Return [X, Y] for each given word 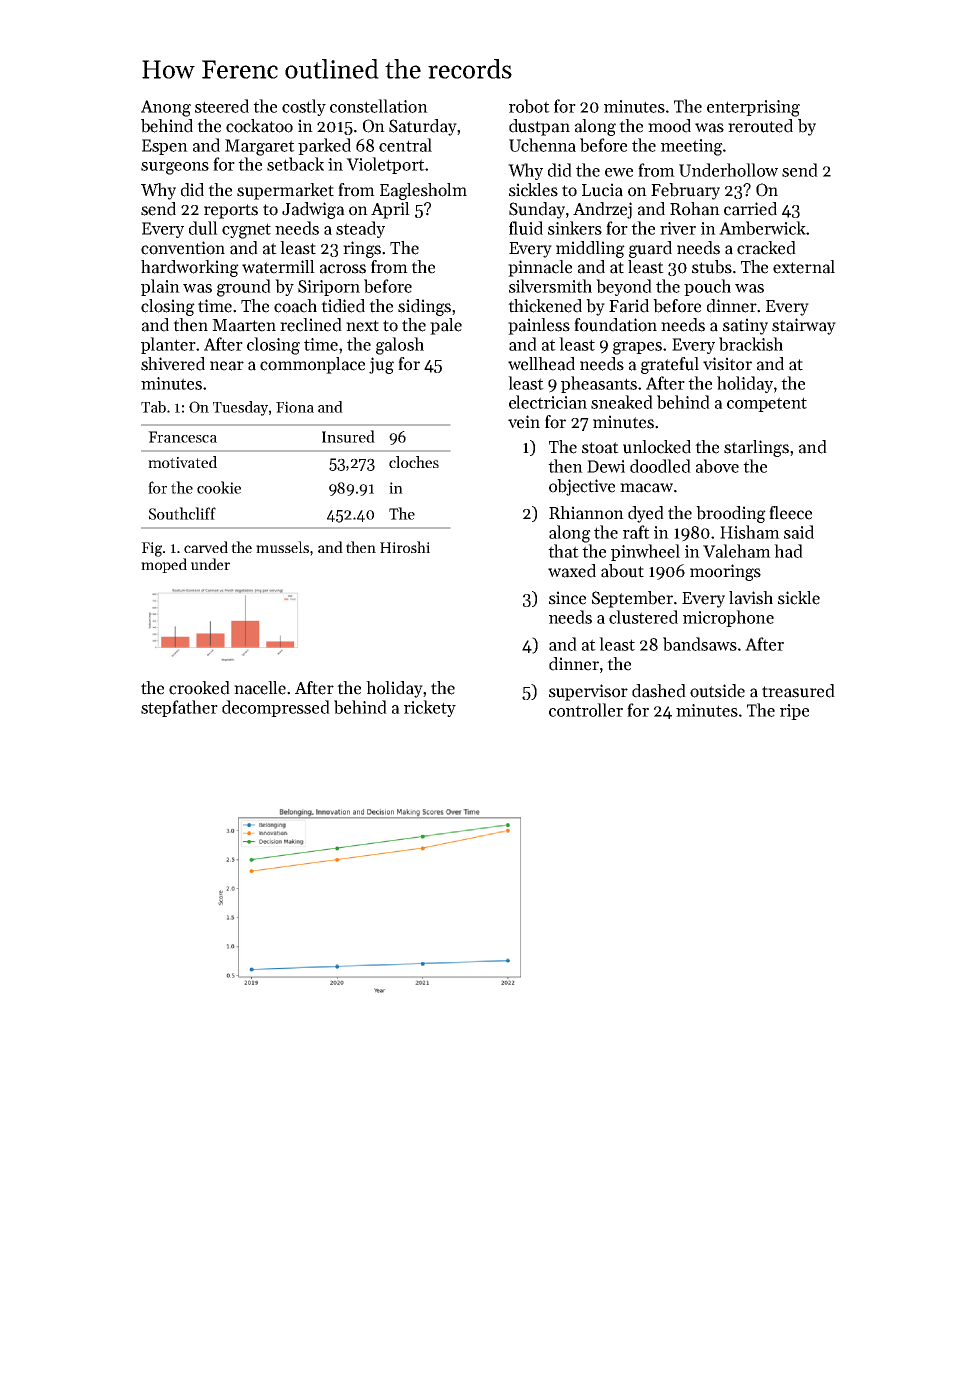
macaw [646, 488]
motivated [182, 462]
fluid [526, 228]
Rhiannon [586, 513]
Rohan [695, 209]
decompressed [276, 708]
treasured [798, 691]
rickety [430, 708]
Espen [165, 147]
